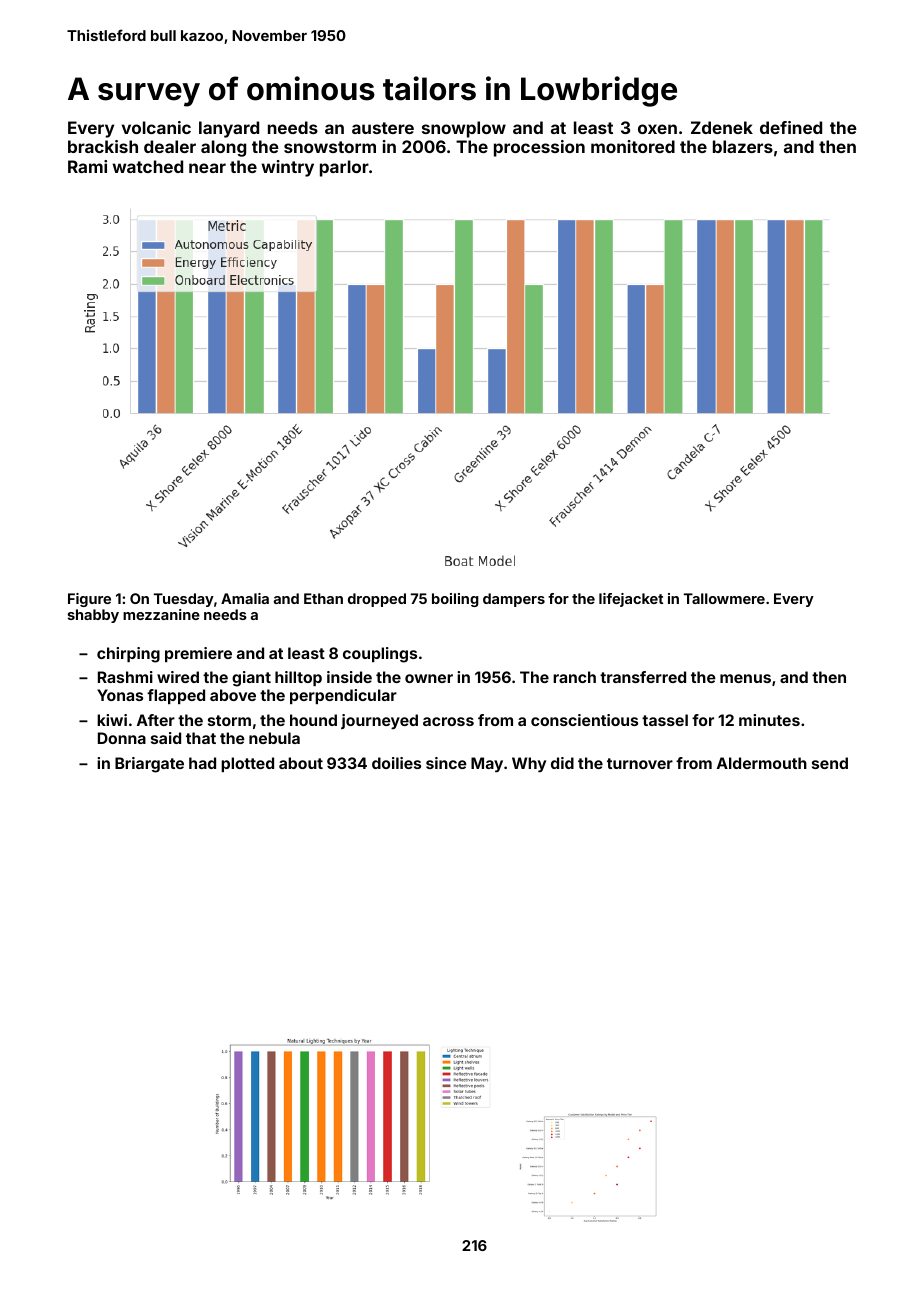  What do you see at coordinates (349, 677) in the screenshot?
I see `inside` at bounding box center [349, 677].
